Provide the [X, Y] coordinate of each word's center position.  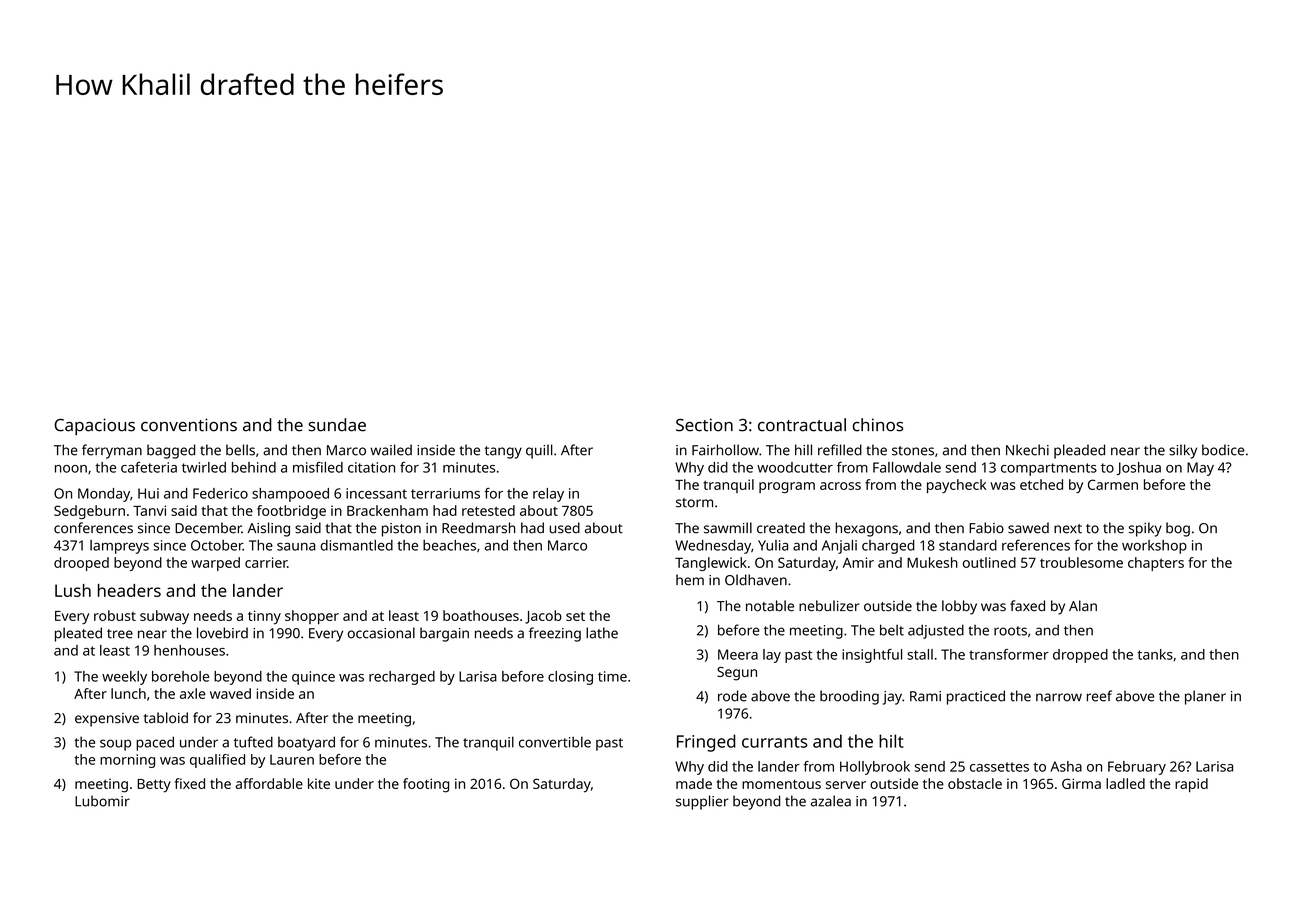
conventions [189, 425]
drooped [81, 564]
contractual [802, 425]
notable [770, 606]
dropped [1080, 656]
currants [774, 742]
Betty [154, 786]
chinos [878, 425]
